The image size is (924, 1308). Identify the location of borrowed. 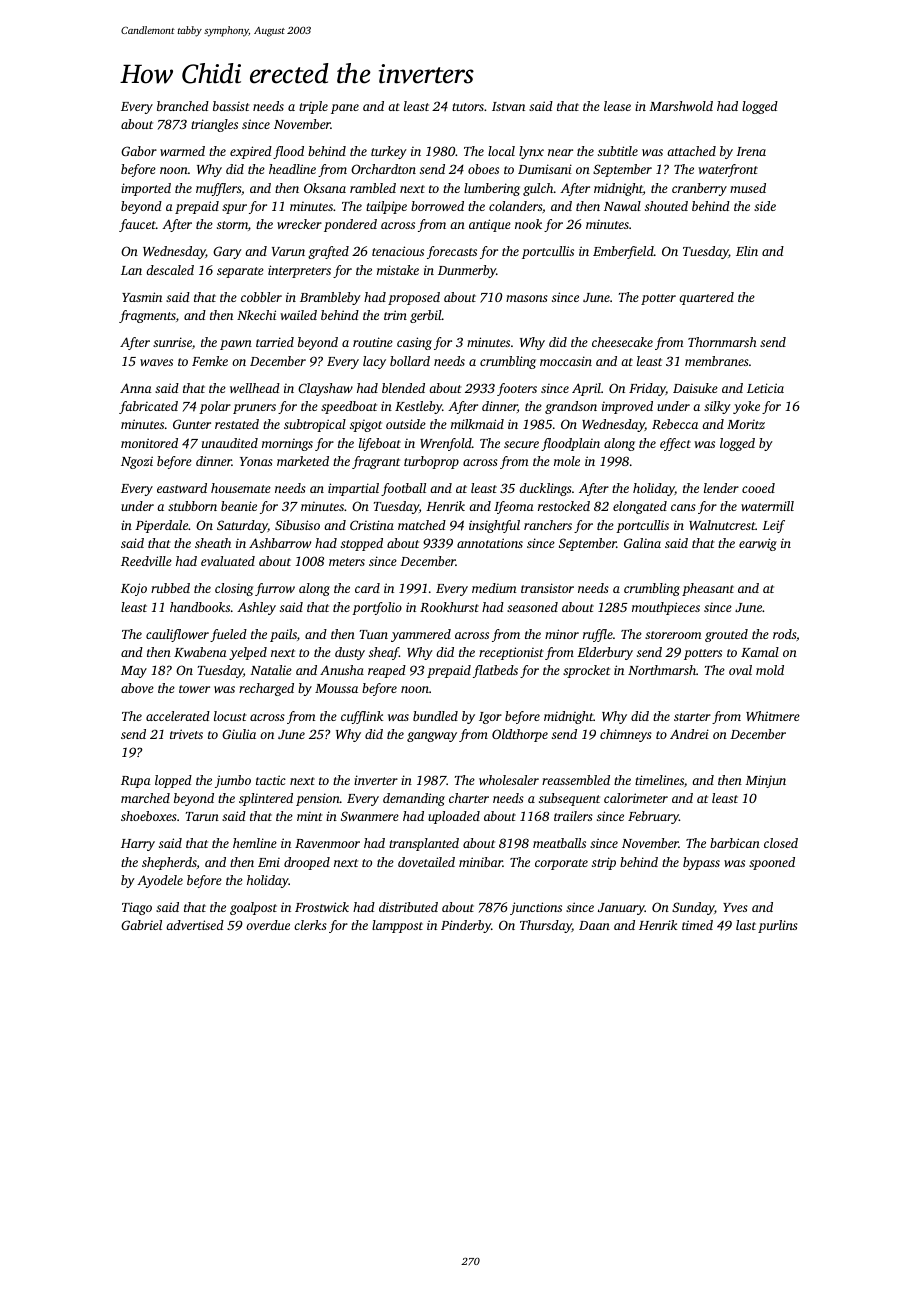
(437, 206).
